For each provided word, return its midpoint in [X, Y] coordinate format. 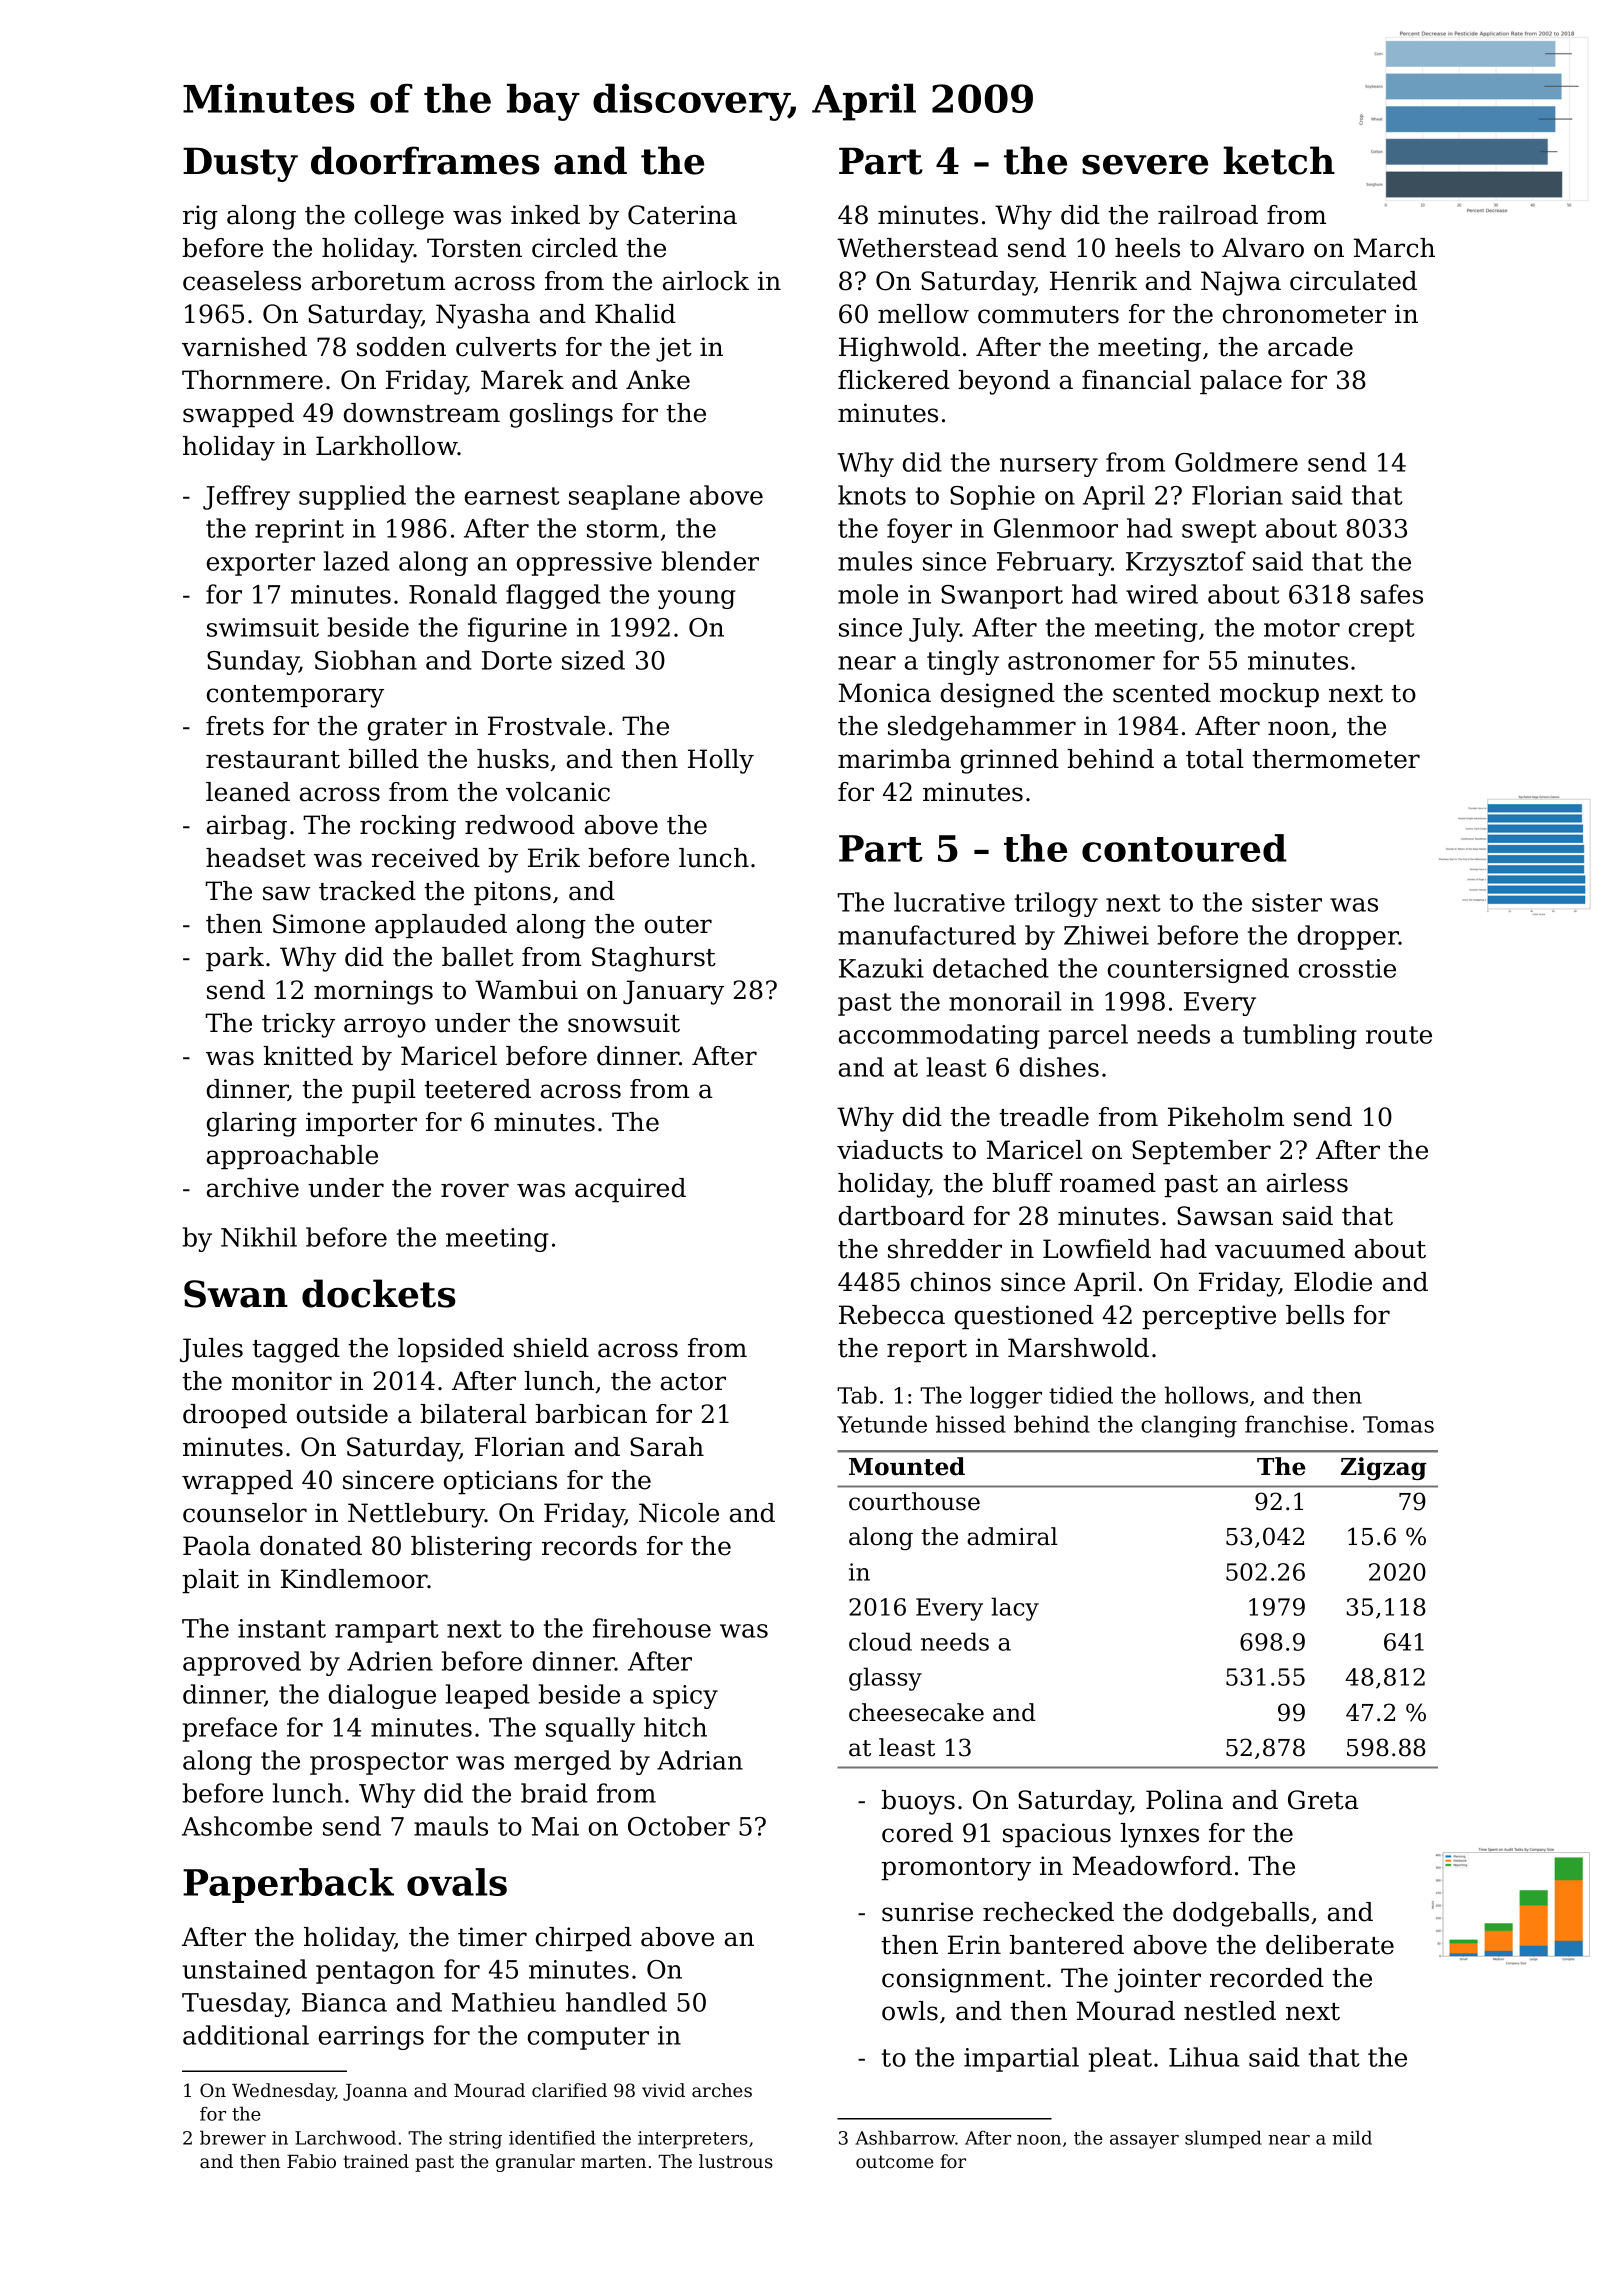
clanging [1189, 1426]
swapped [238, 415]
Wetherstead [917, 248]
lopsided [451, 1350]
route [1399, 1035]
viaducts [890, 1150]
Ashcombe [247, 1826]
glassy [885, 1679]
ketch [1279, 160]
